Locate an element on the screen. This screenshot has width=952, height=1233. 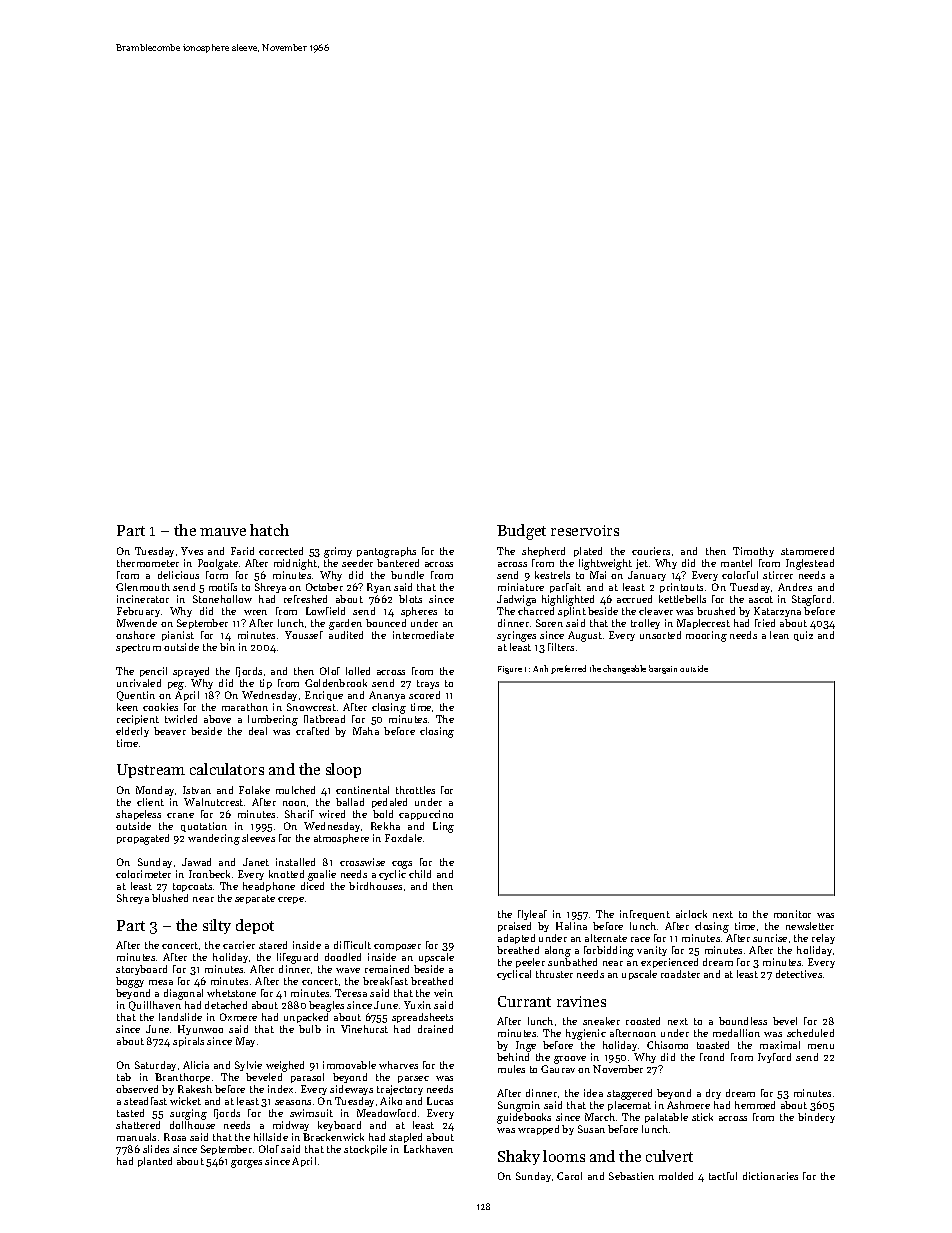
crepe is located at coordinates (291, 900).
